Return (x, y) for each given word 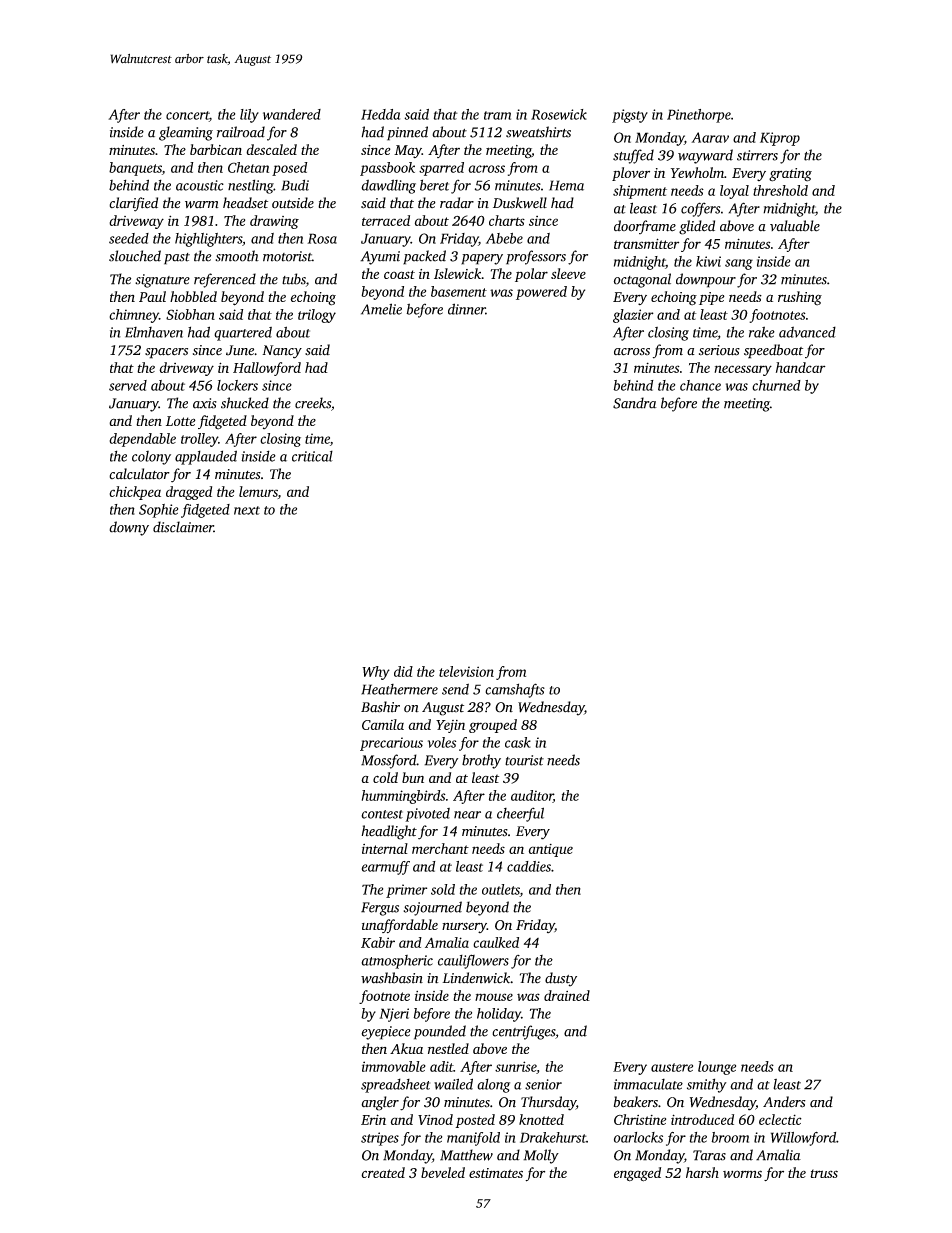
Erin (373, 1119)
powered (541, 293)
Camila (383, 724)
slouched (135, 256)
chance (700, 385)
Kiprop (780, 139)
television (466, 671)
